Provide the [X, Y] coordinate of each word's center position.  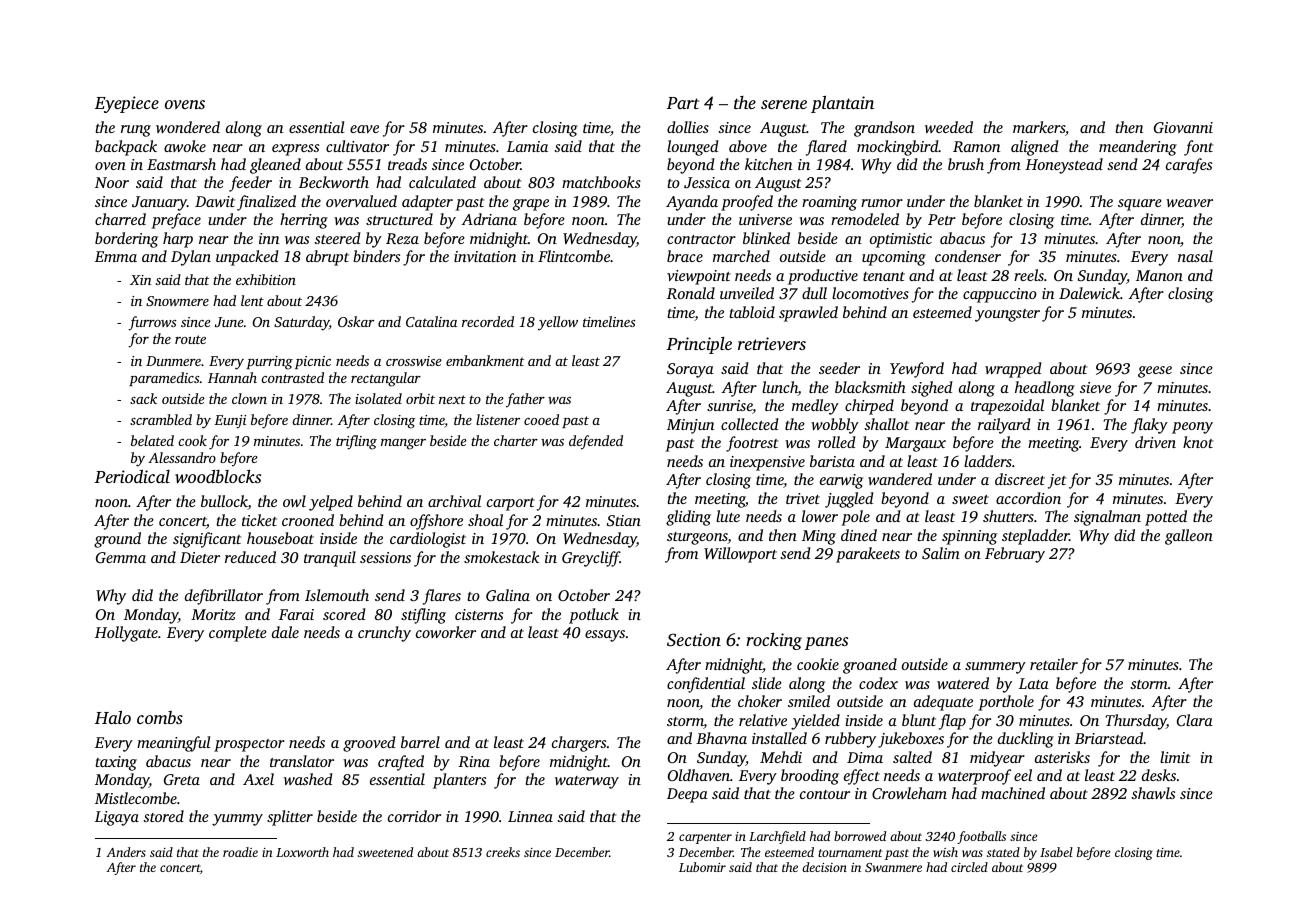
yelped [331, 503]
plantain [842, 104]
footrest [752, 444]
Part [683, 103]
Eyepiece [127, 104]
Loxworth [302, 852]
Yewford [917, 370]
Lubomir [702, 867]
